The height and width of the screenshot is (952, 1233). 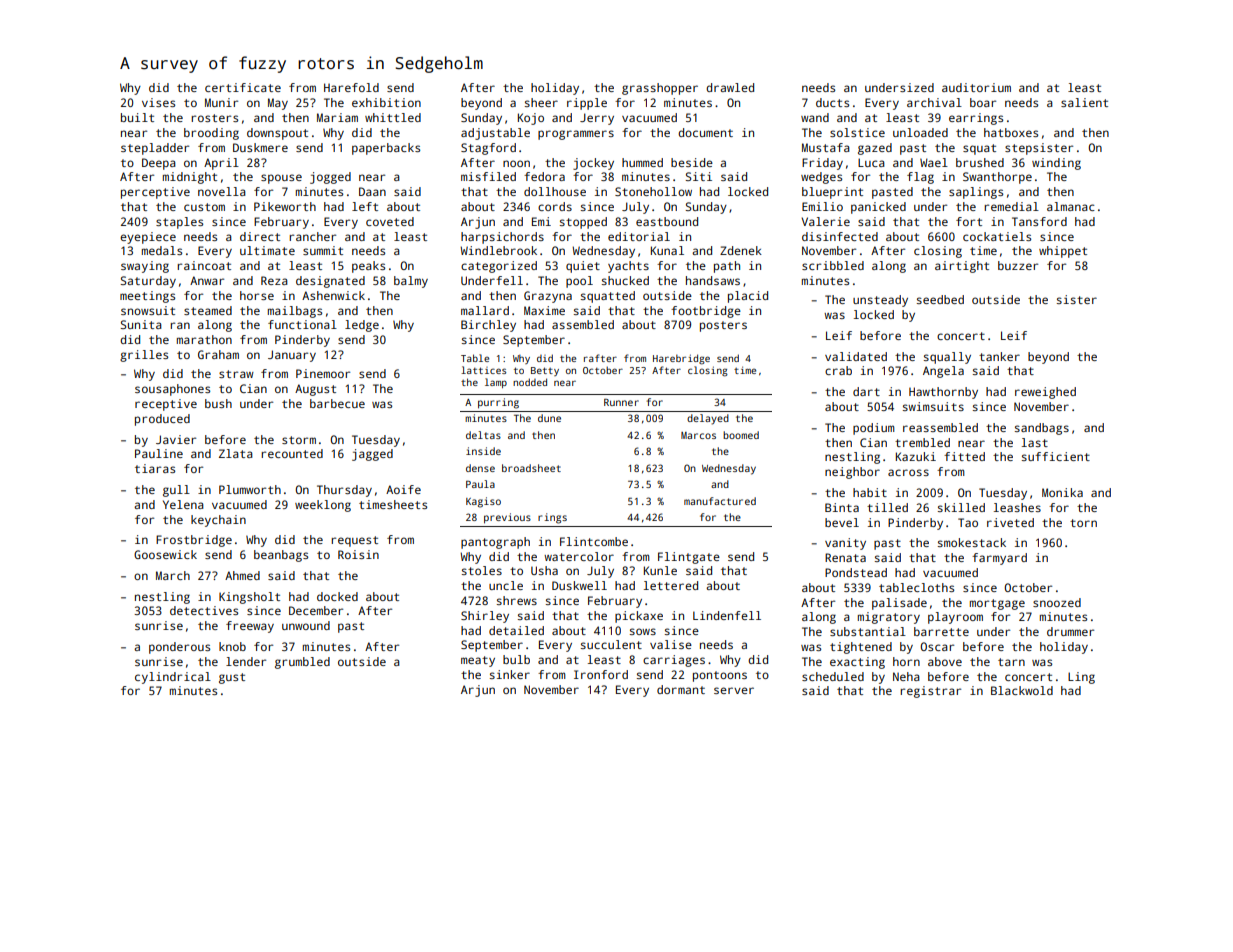 What do you see at coordinates (705, 132) in the screenshot?
I see `document` at bounding box center [705, 132].
